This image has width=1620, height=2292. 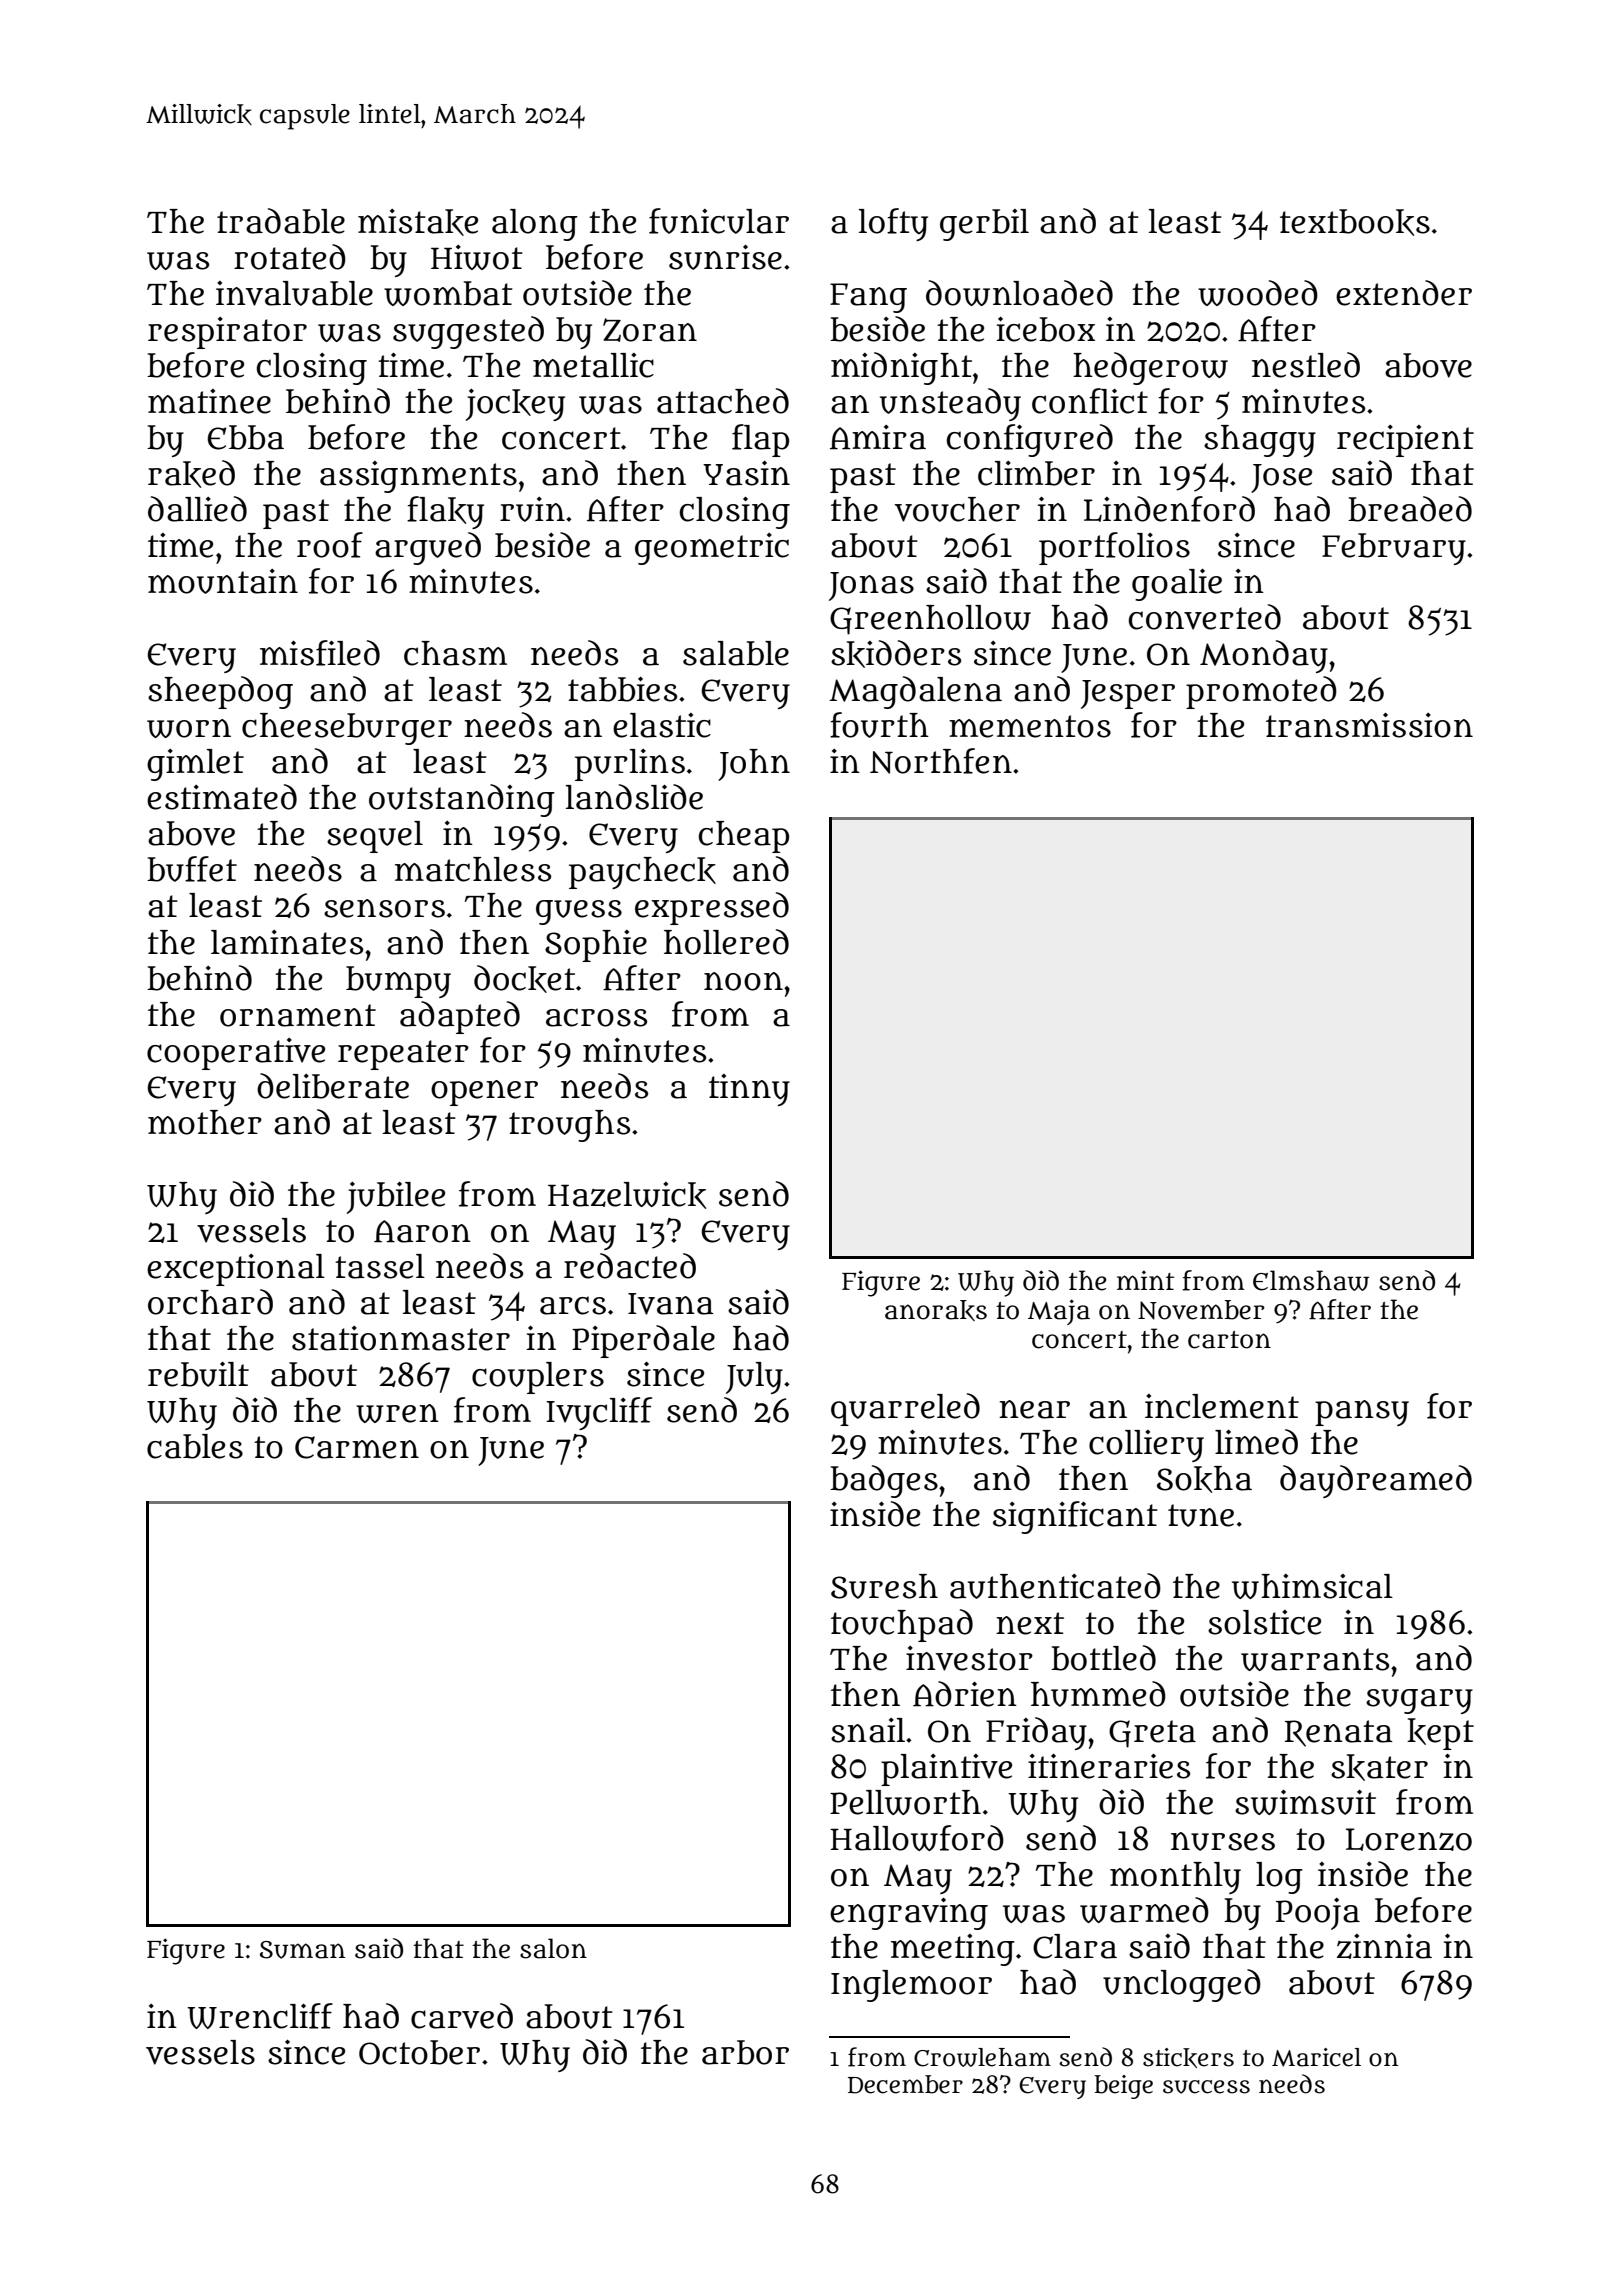 I want to click on transmission, so click(x=1369, y=725).
